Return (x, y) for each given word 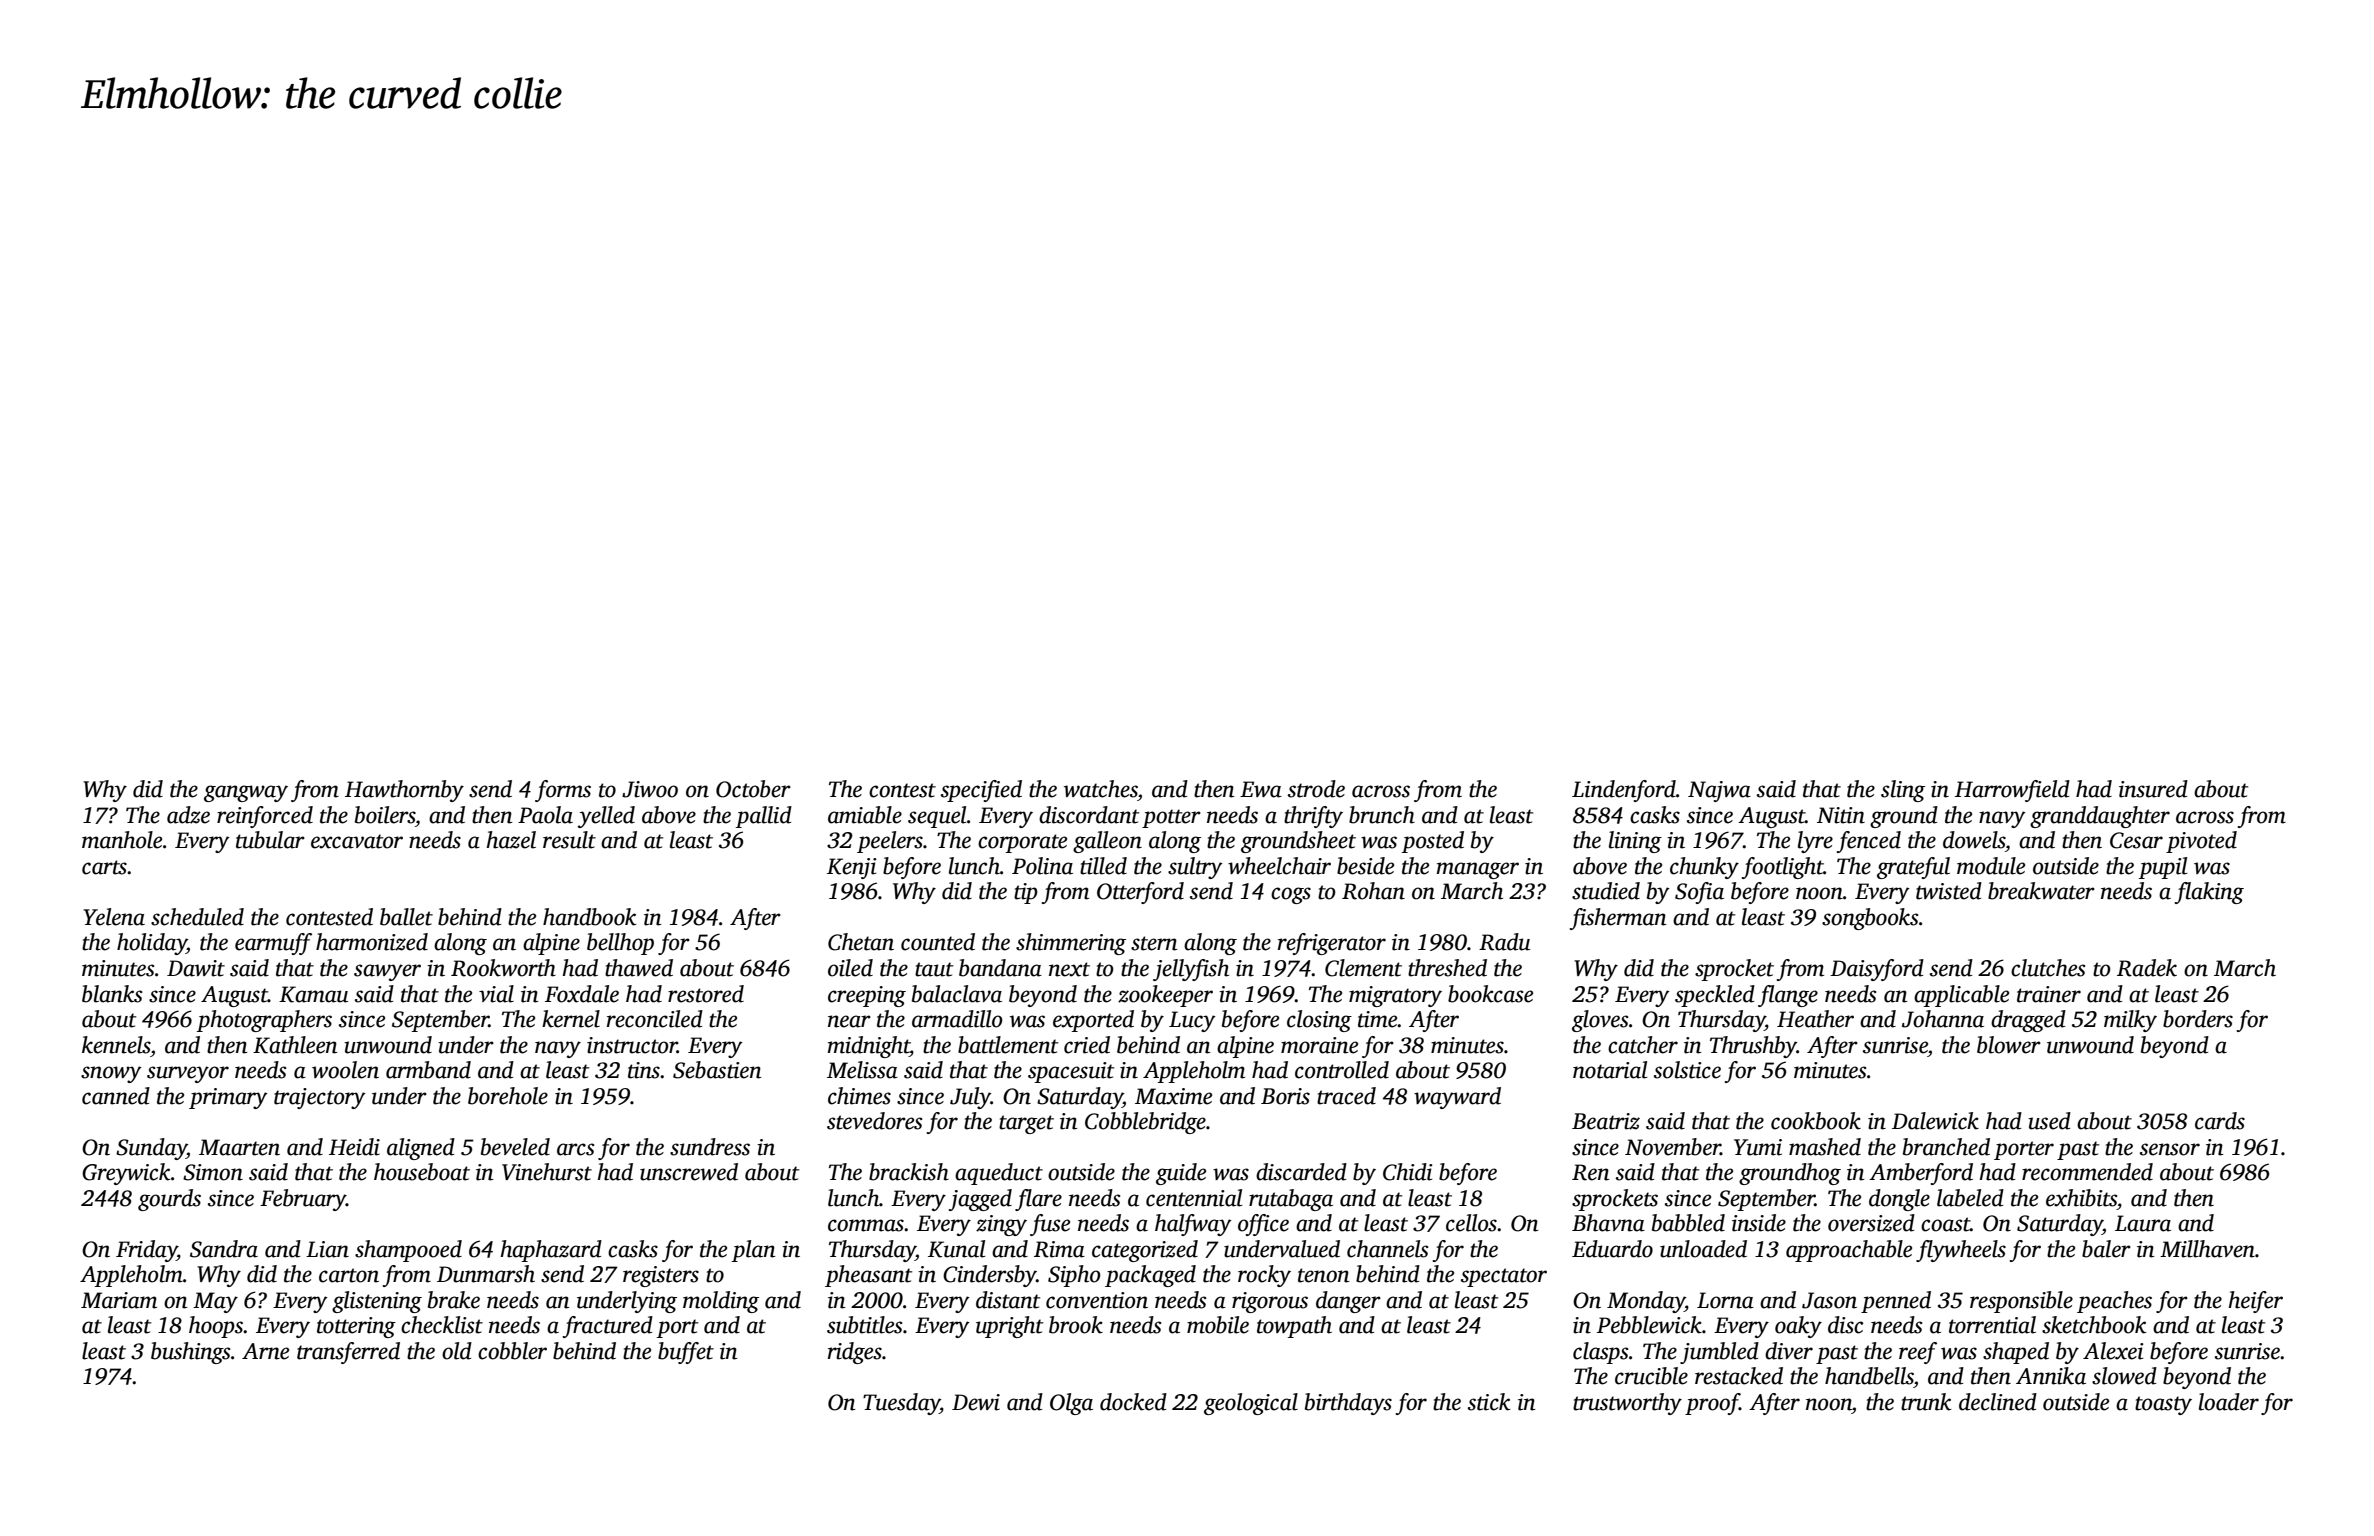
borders (2198, 1019)
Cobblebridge (1145, 1123)
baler (2106, 1249)
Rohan (1373, 891)
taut (934, 969)
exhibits (2081, 1198)
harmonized (372, 942)
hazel (511, 840)
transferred (348, 1353)
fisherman (1618, 919)
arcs (575, 1149)
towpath (1294, 1327)
